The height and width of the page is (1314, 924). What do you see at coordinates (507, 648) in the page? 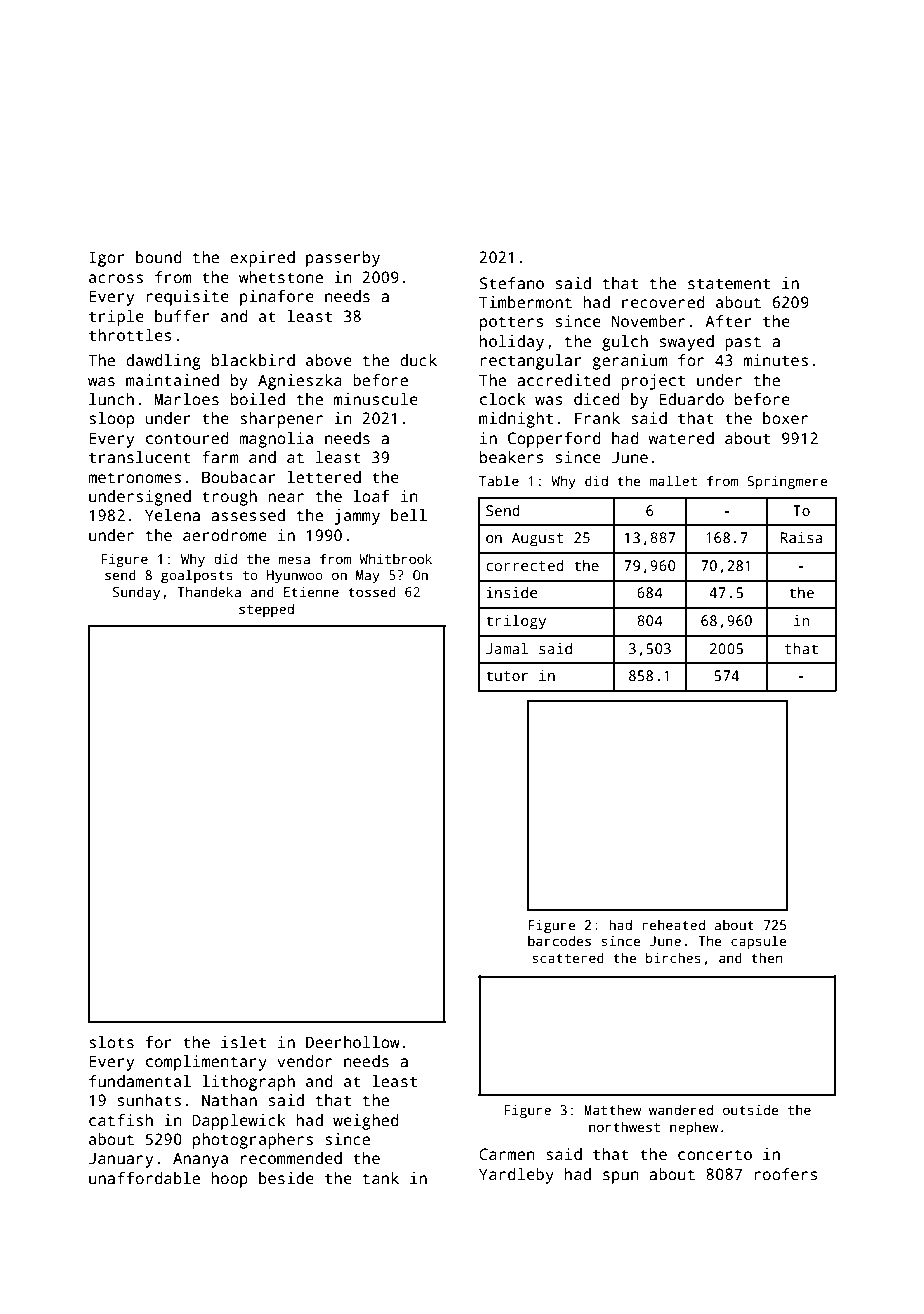
I see `Jamal` at bounding box center [507, 648].
